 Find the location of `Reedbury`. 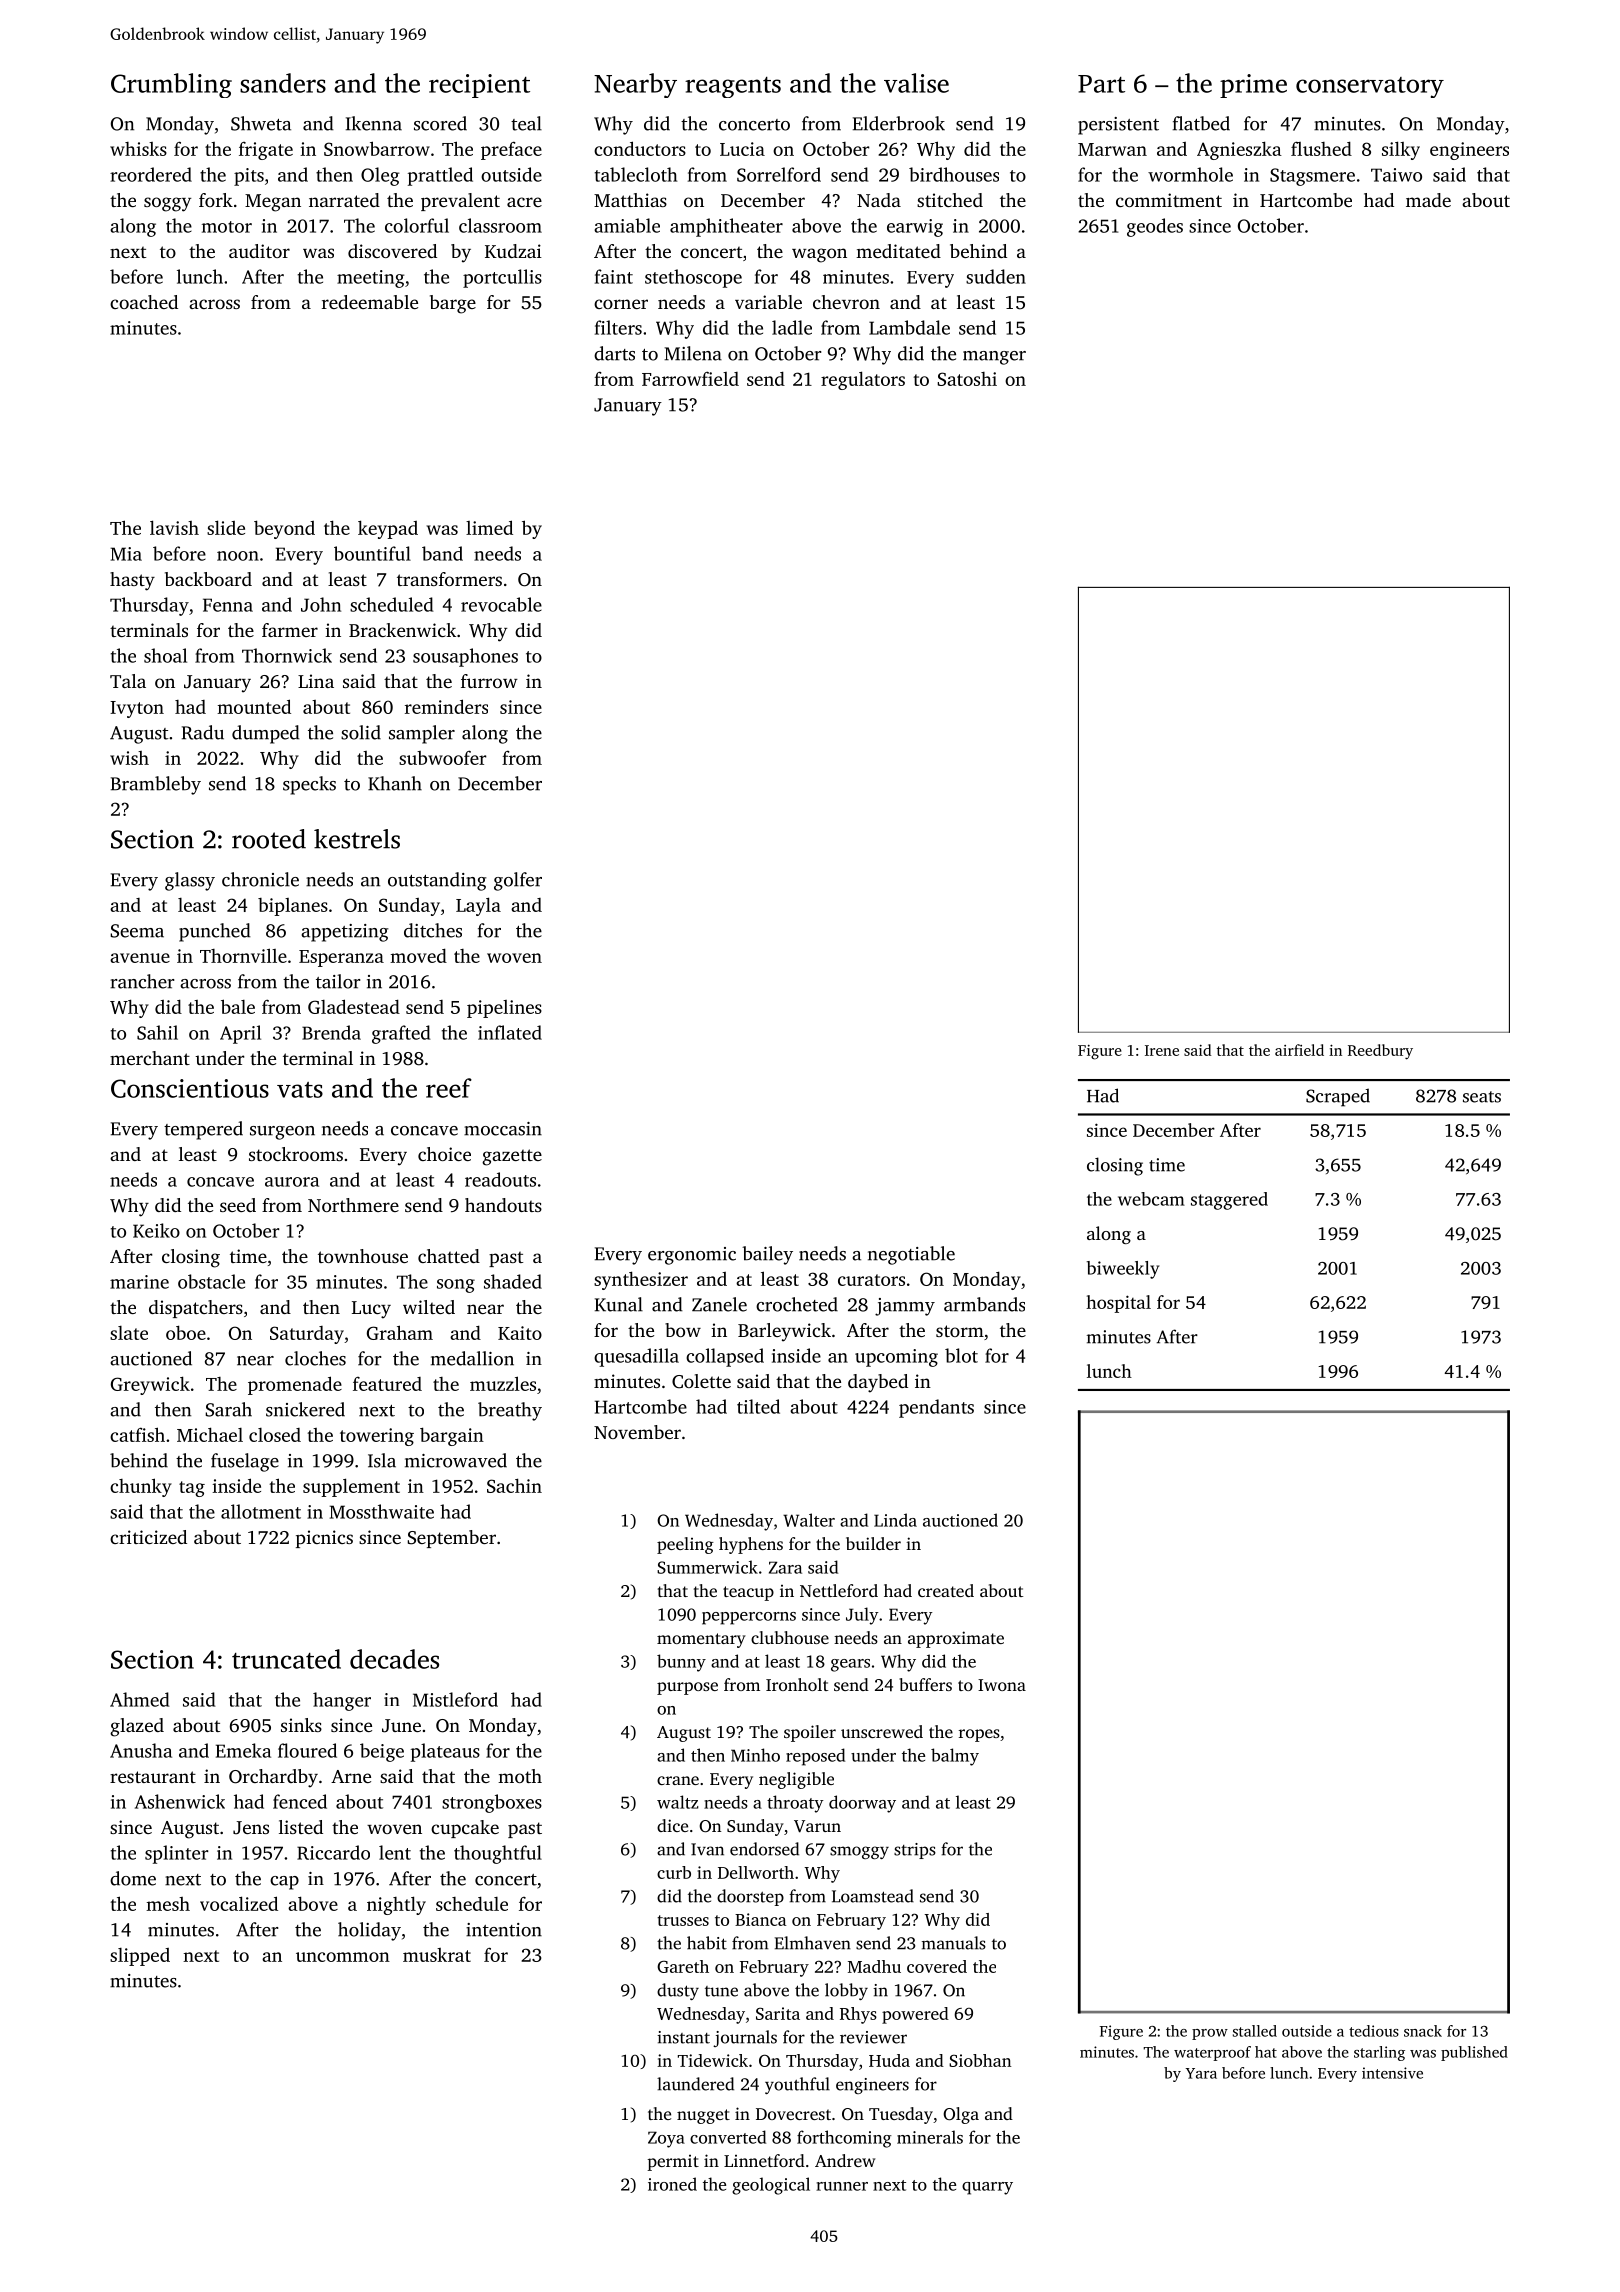

Reedbury is located at coordinates (1380, 1052).
